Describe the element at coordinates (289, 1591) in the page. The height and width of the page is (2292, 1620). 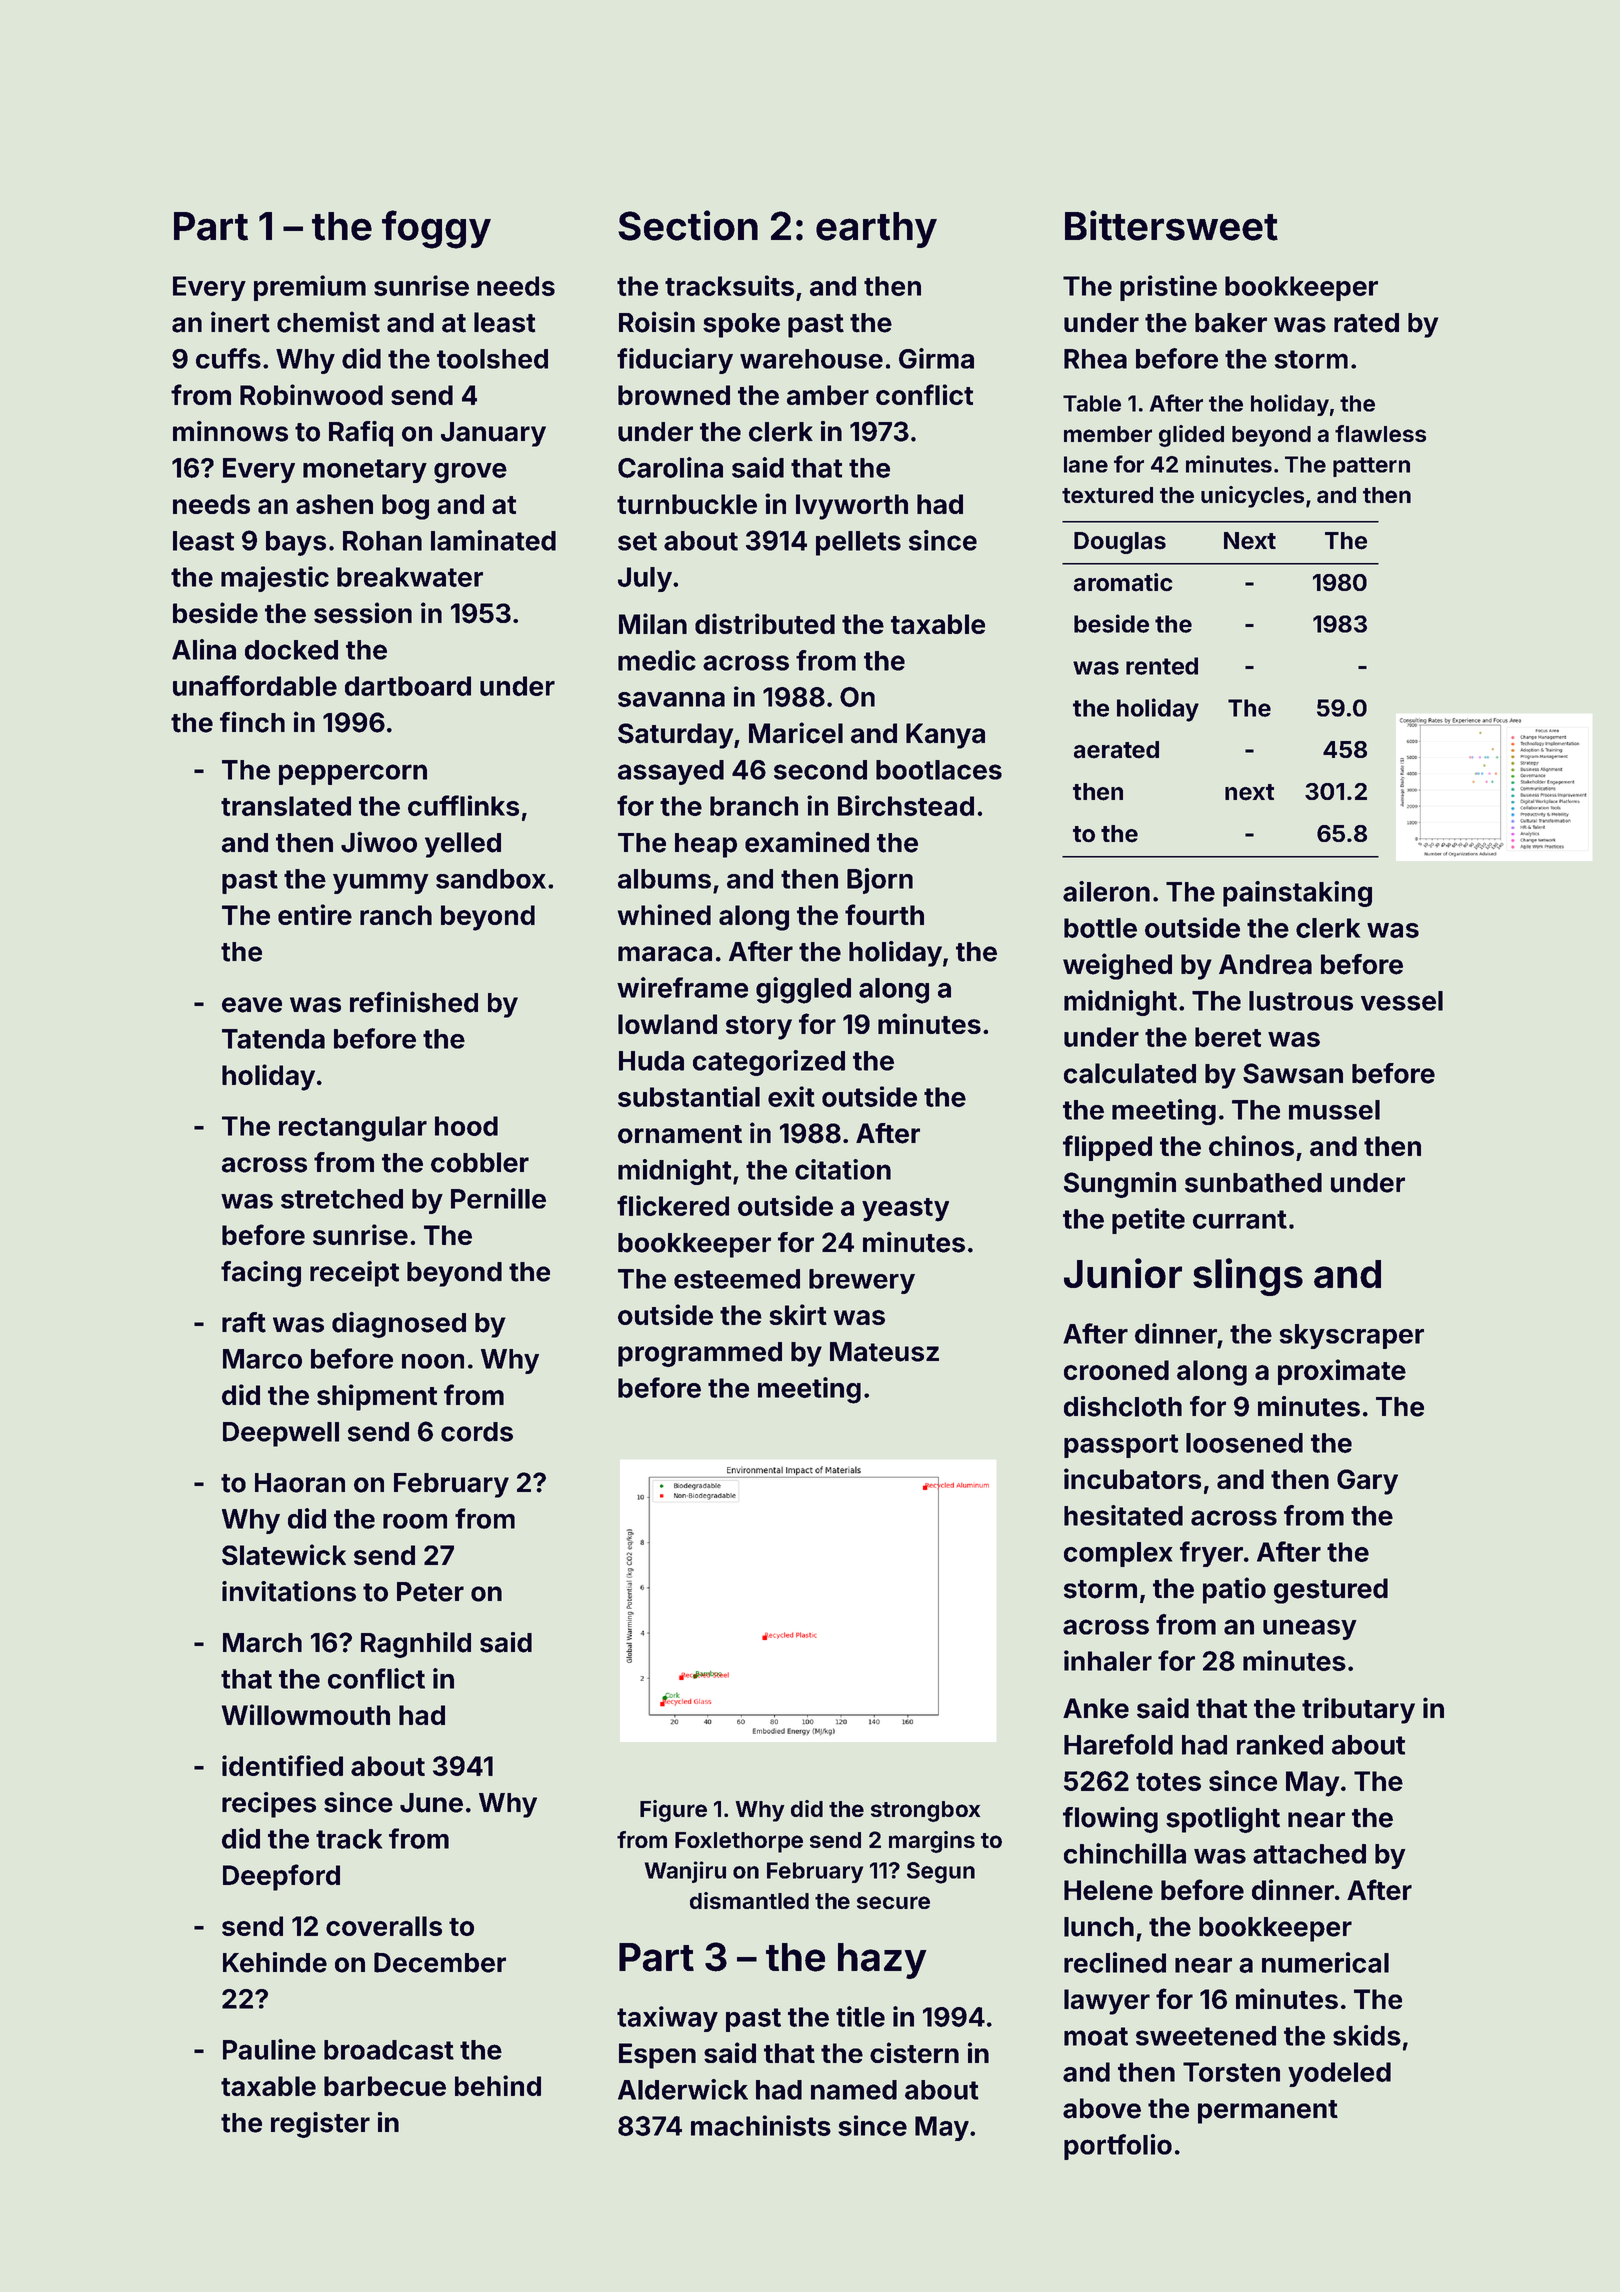
I see `invitations` at that location.
